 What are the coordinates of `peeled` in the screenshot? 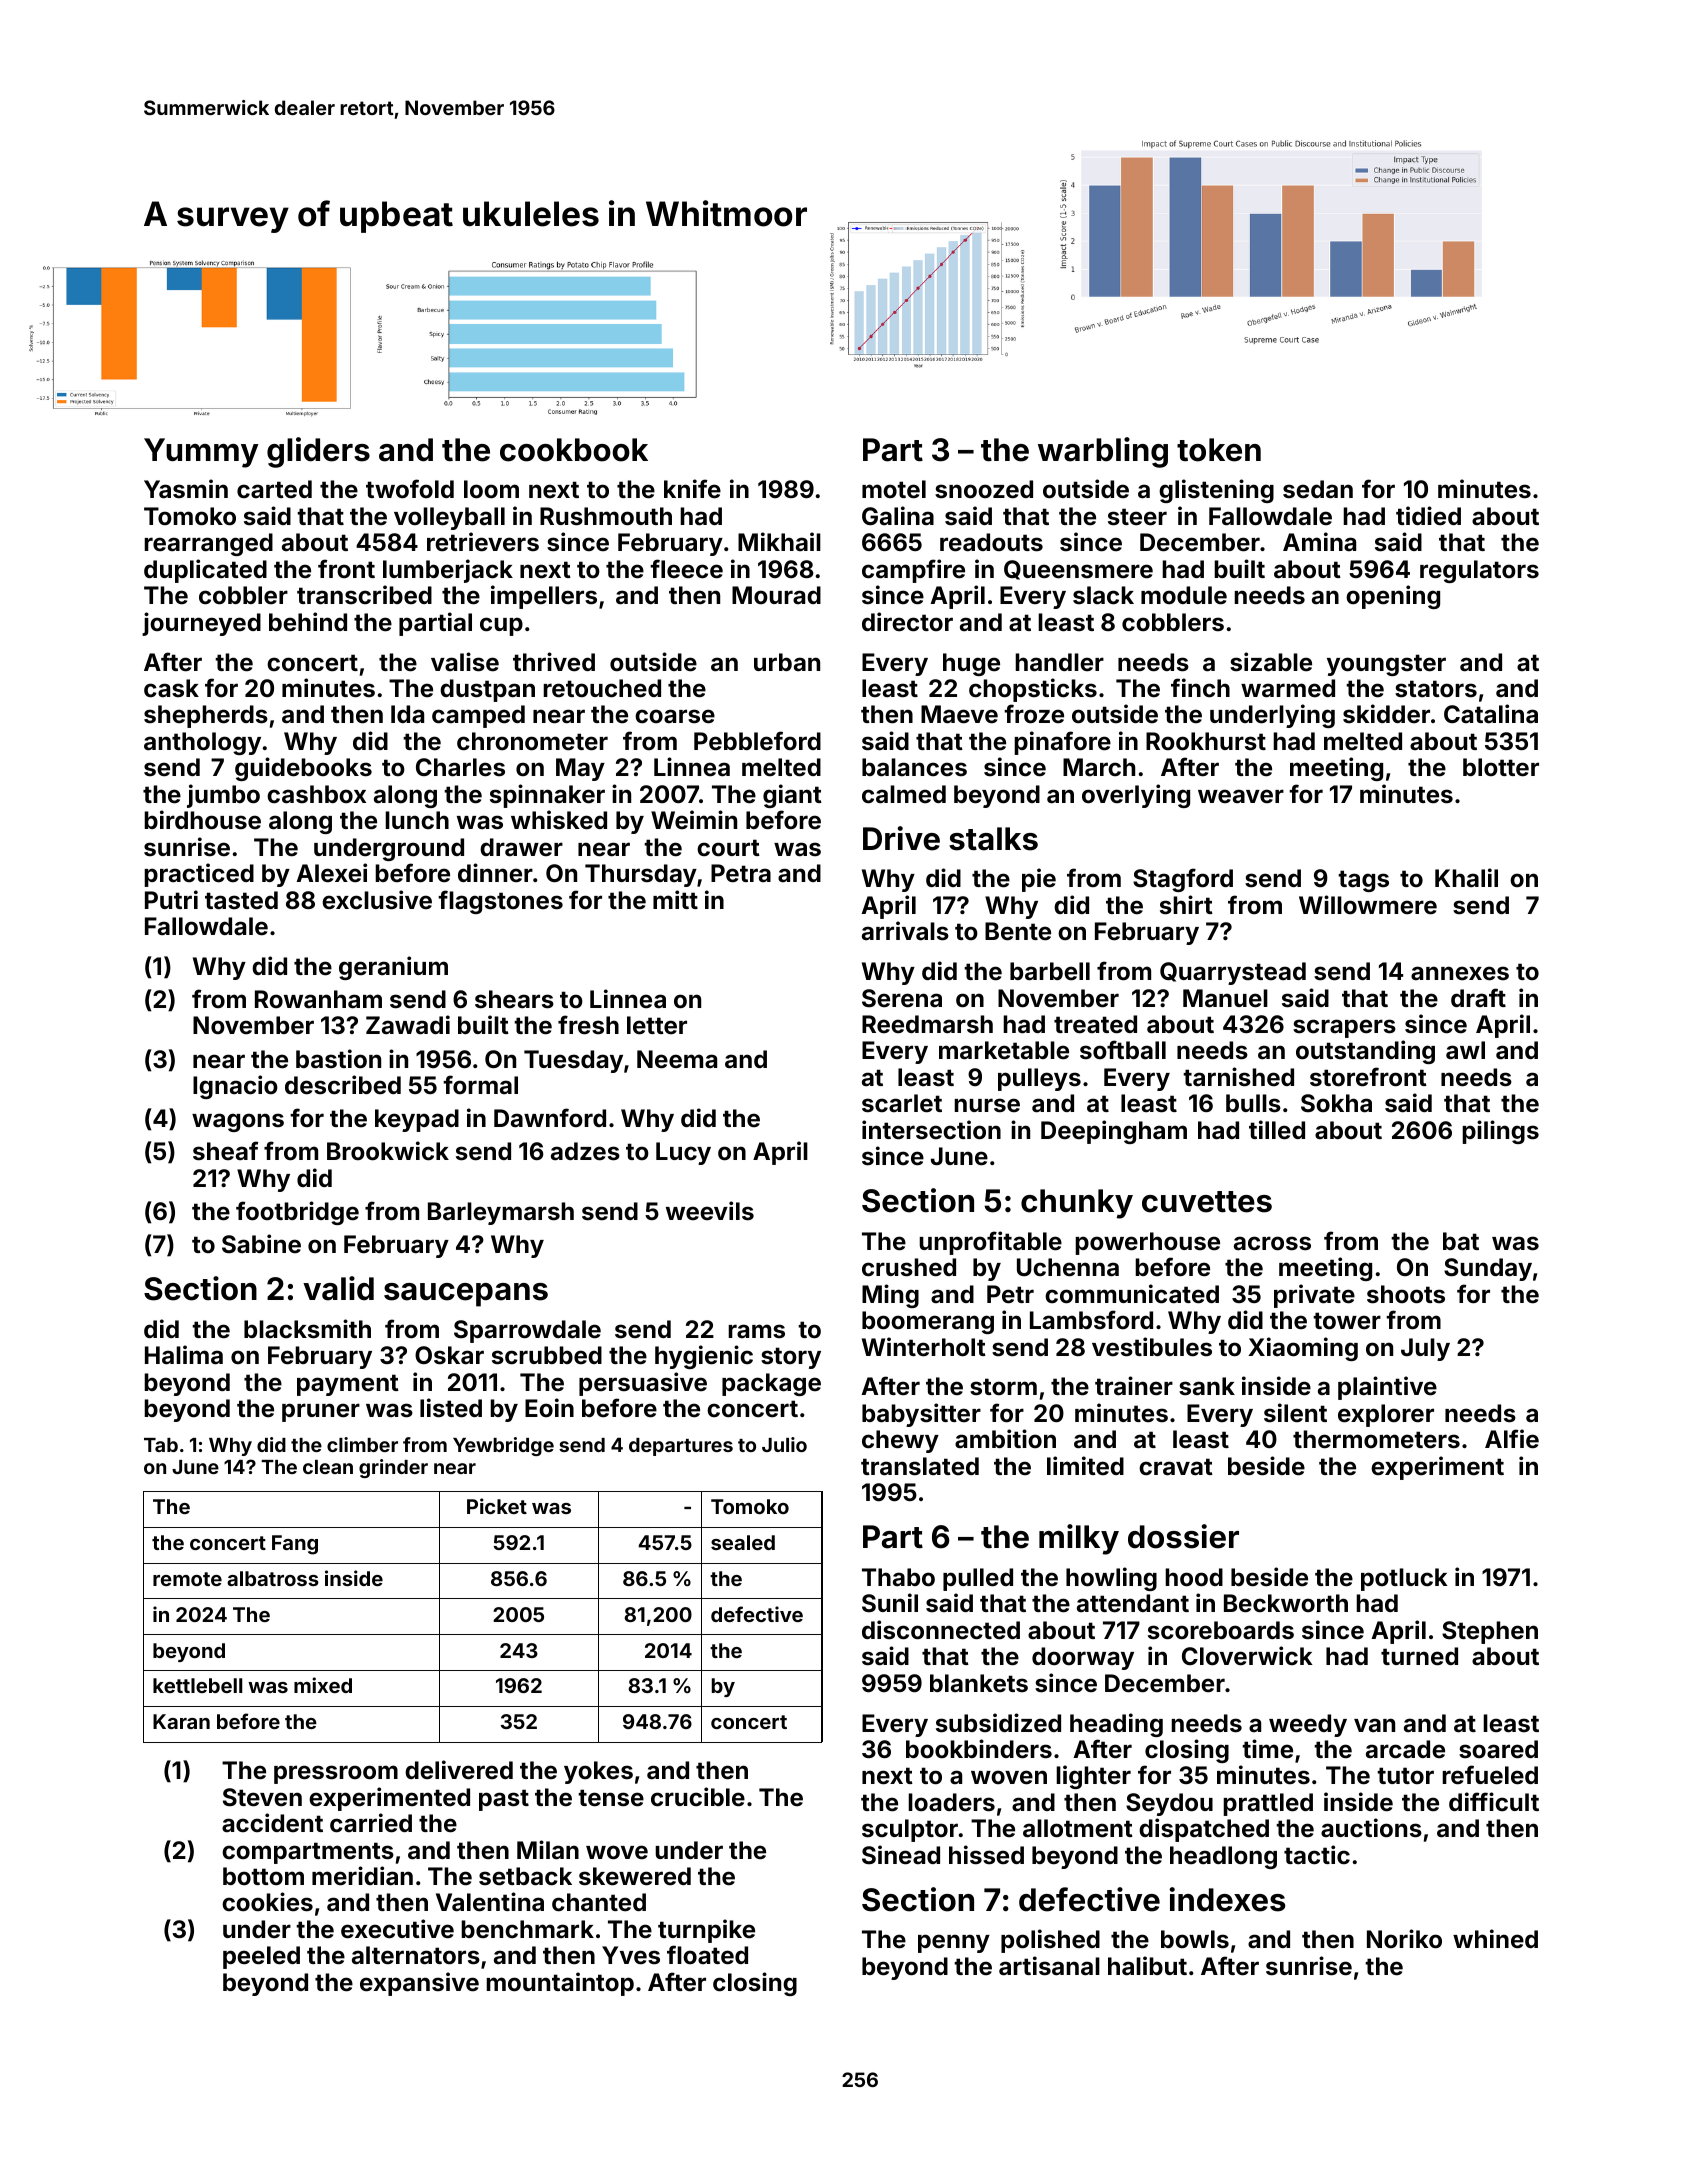 It's located at (261, 1957).
